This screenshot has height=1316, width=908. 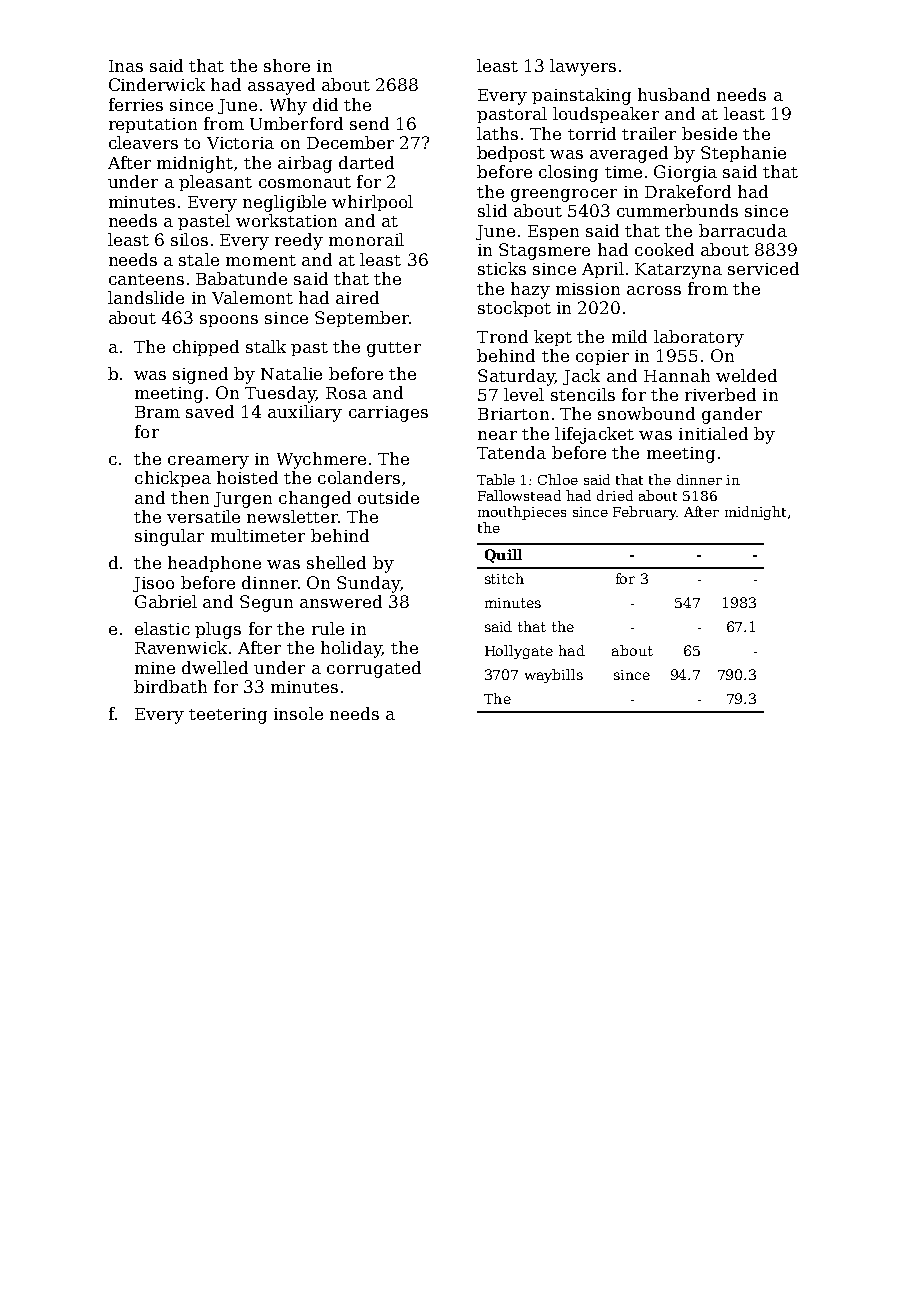 What do you see at coordinates (583, 67) in the screenshot?
I see `lawyers` at bounding box center [583, 67].
